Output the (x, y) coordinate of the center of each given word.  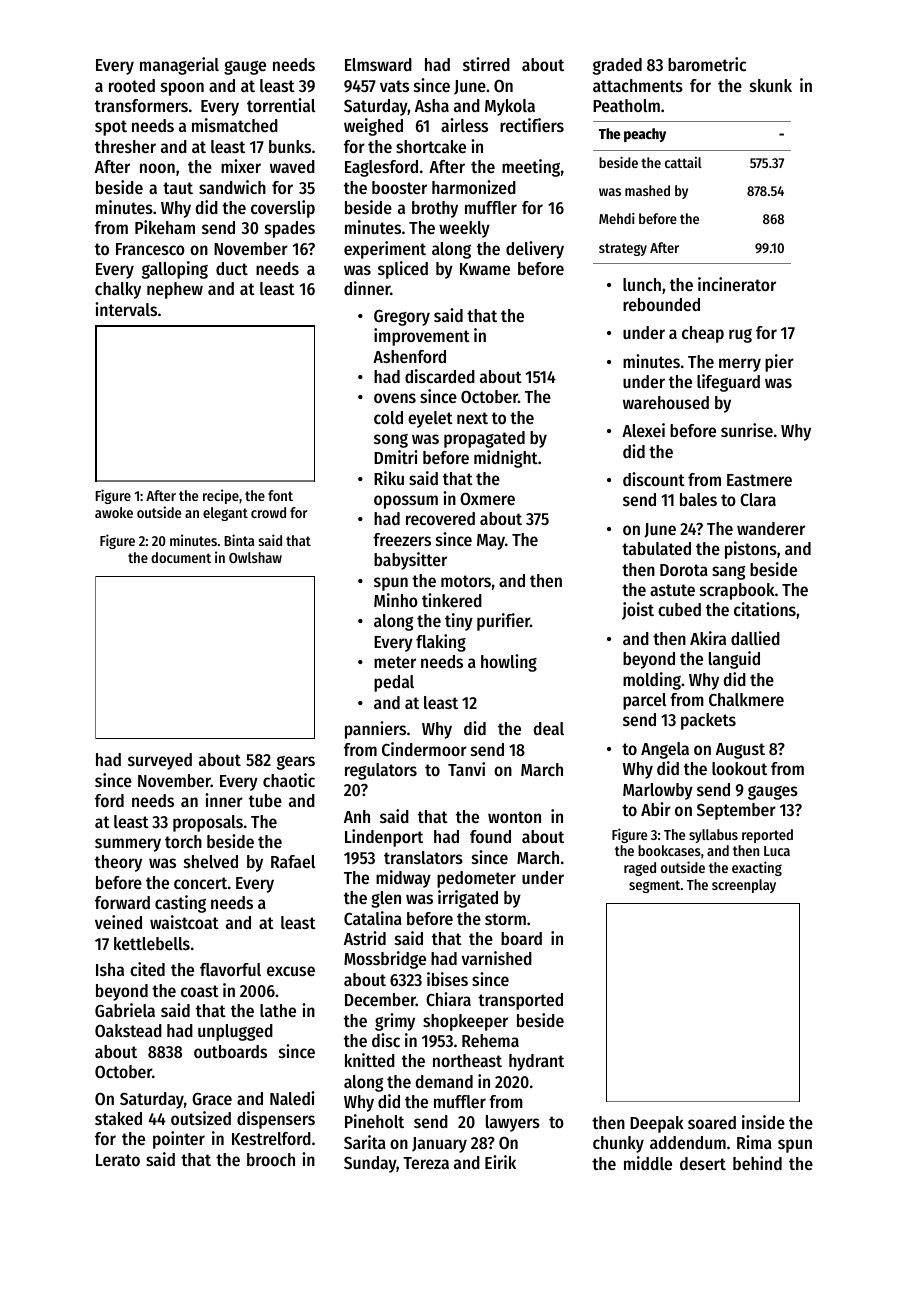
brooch (271, 1159)
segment (654, 886)
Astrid (365, 938)
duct (232, 268)
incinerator (737, 284)
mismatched (235, 125)
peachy (645, 135)
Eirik (500, 1162)
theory (118, 863)
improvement (422, 337)
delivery (535, 250)
